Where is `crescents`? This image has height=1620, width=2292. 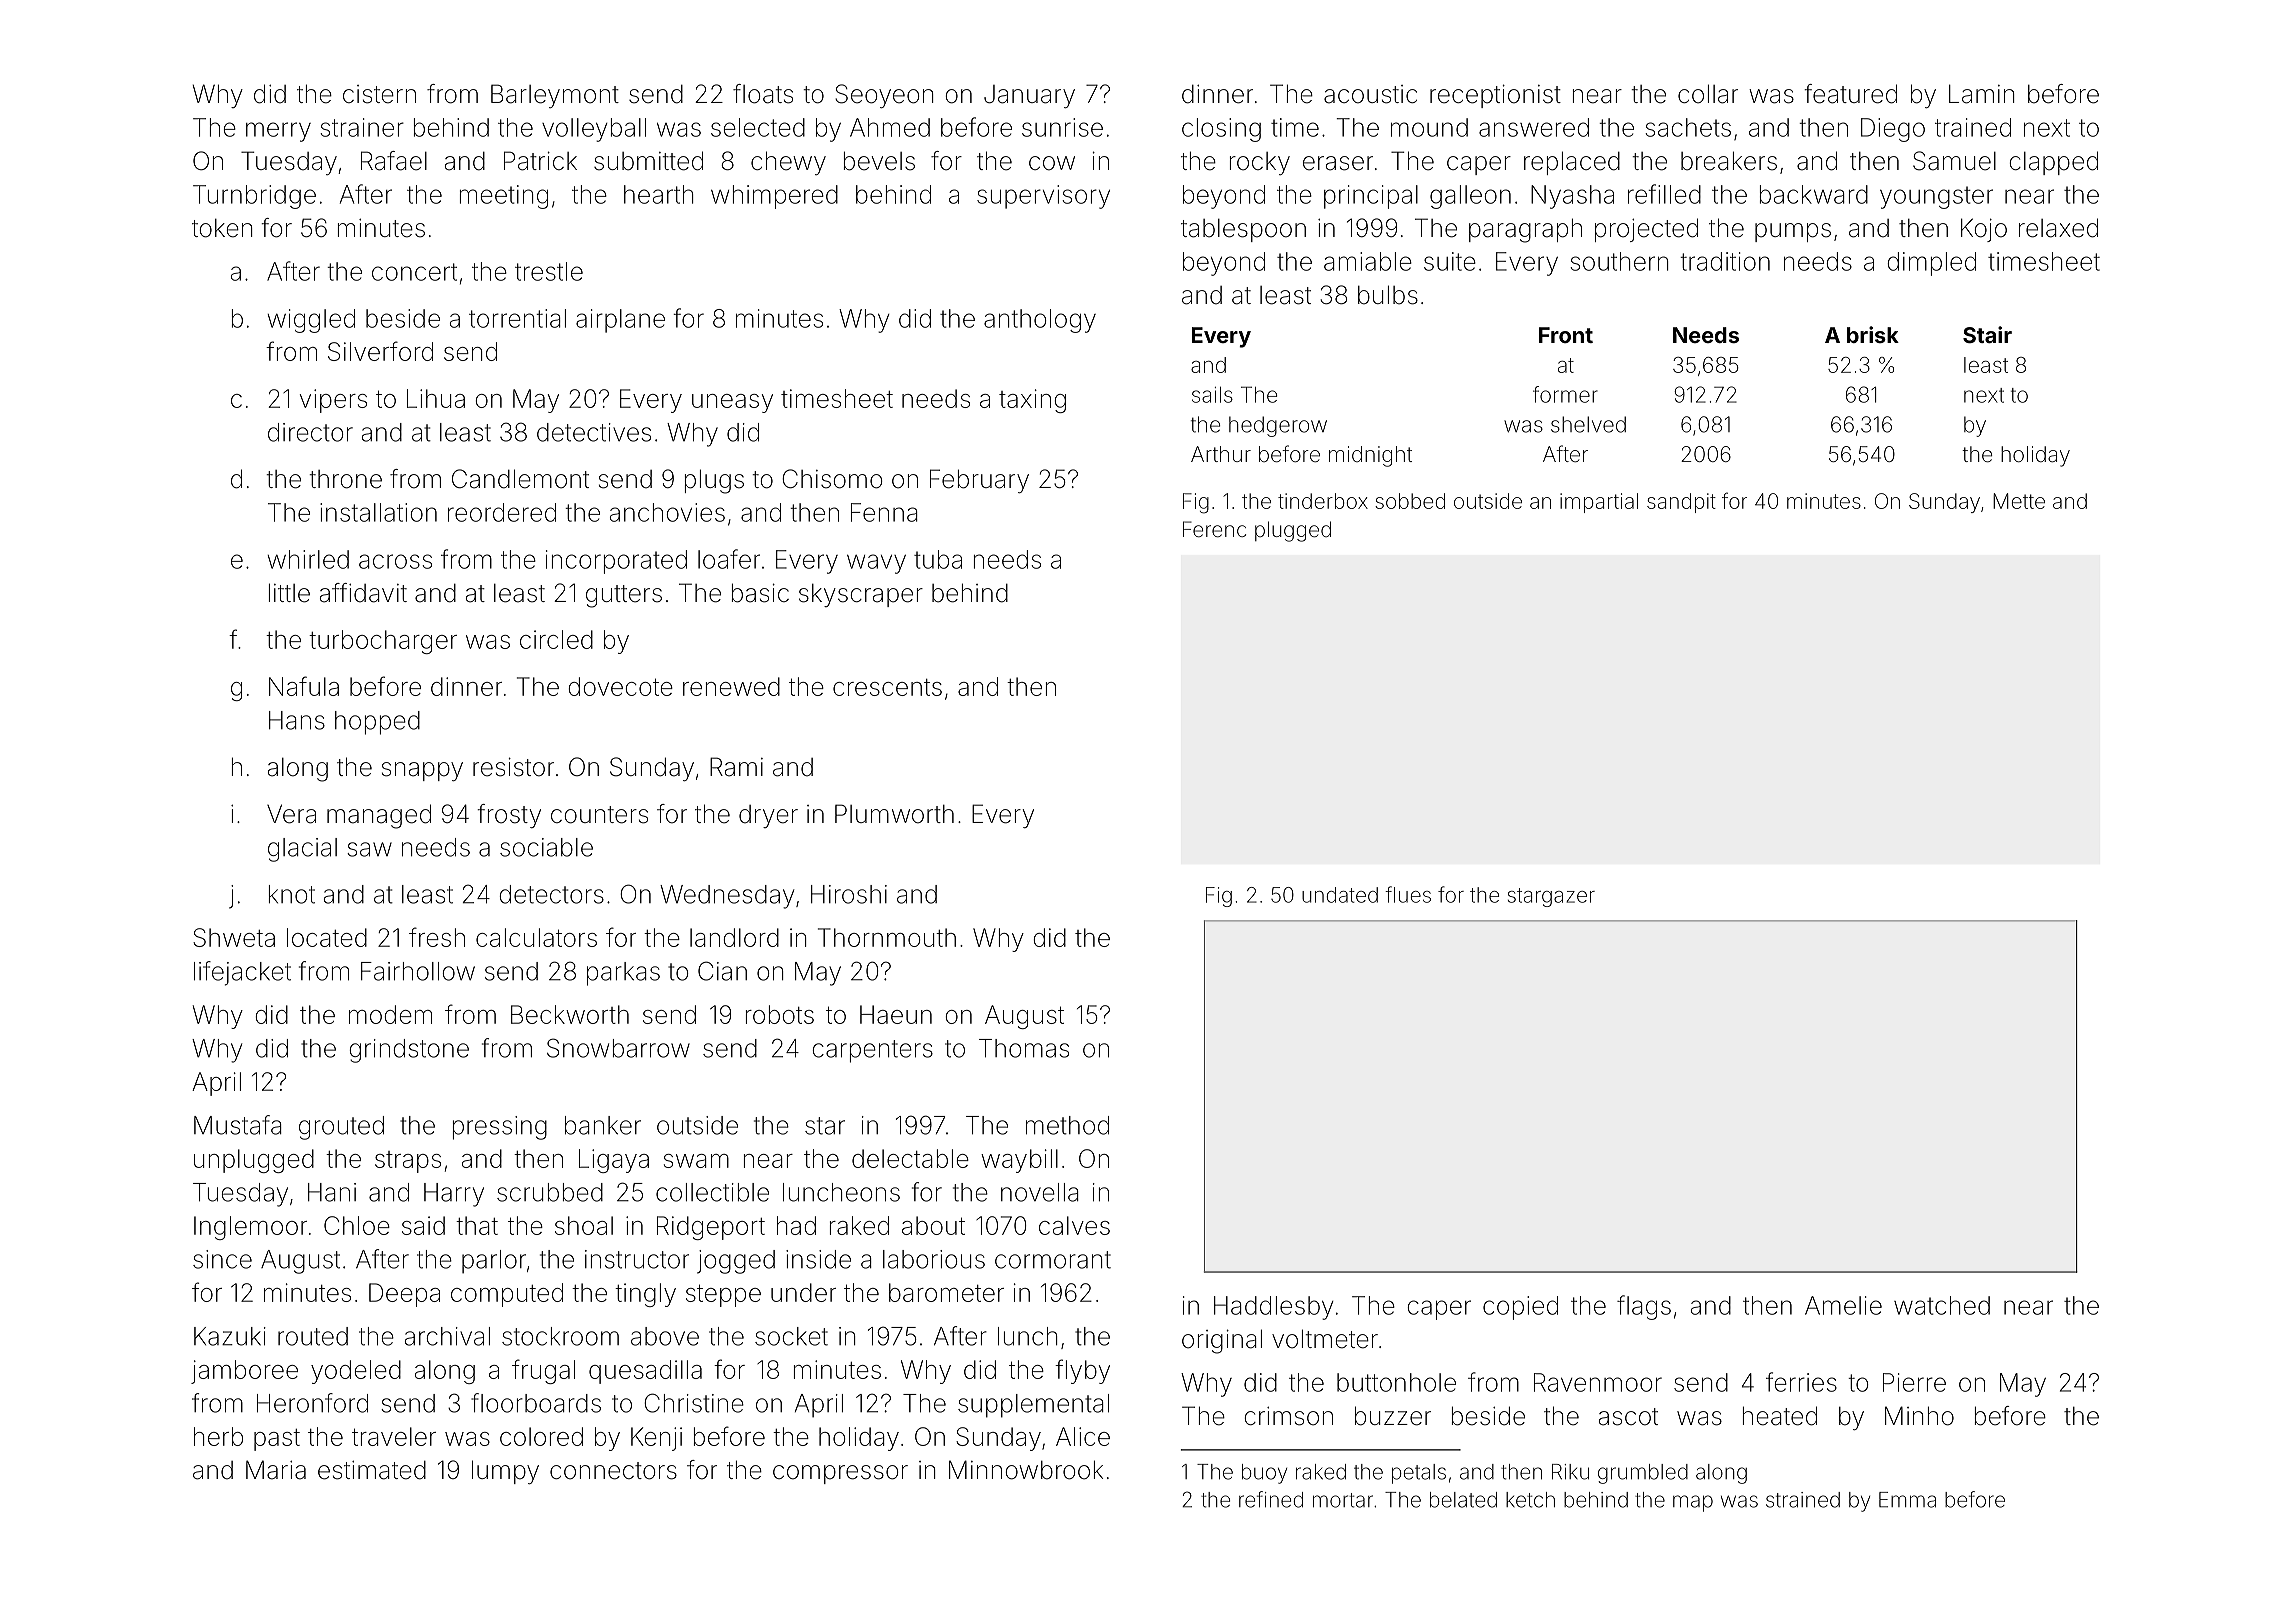
crescents is located at coordinates (887, 687).
